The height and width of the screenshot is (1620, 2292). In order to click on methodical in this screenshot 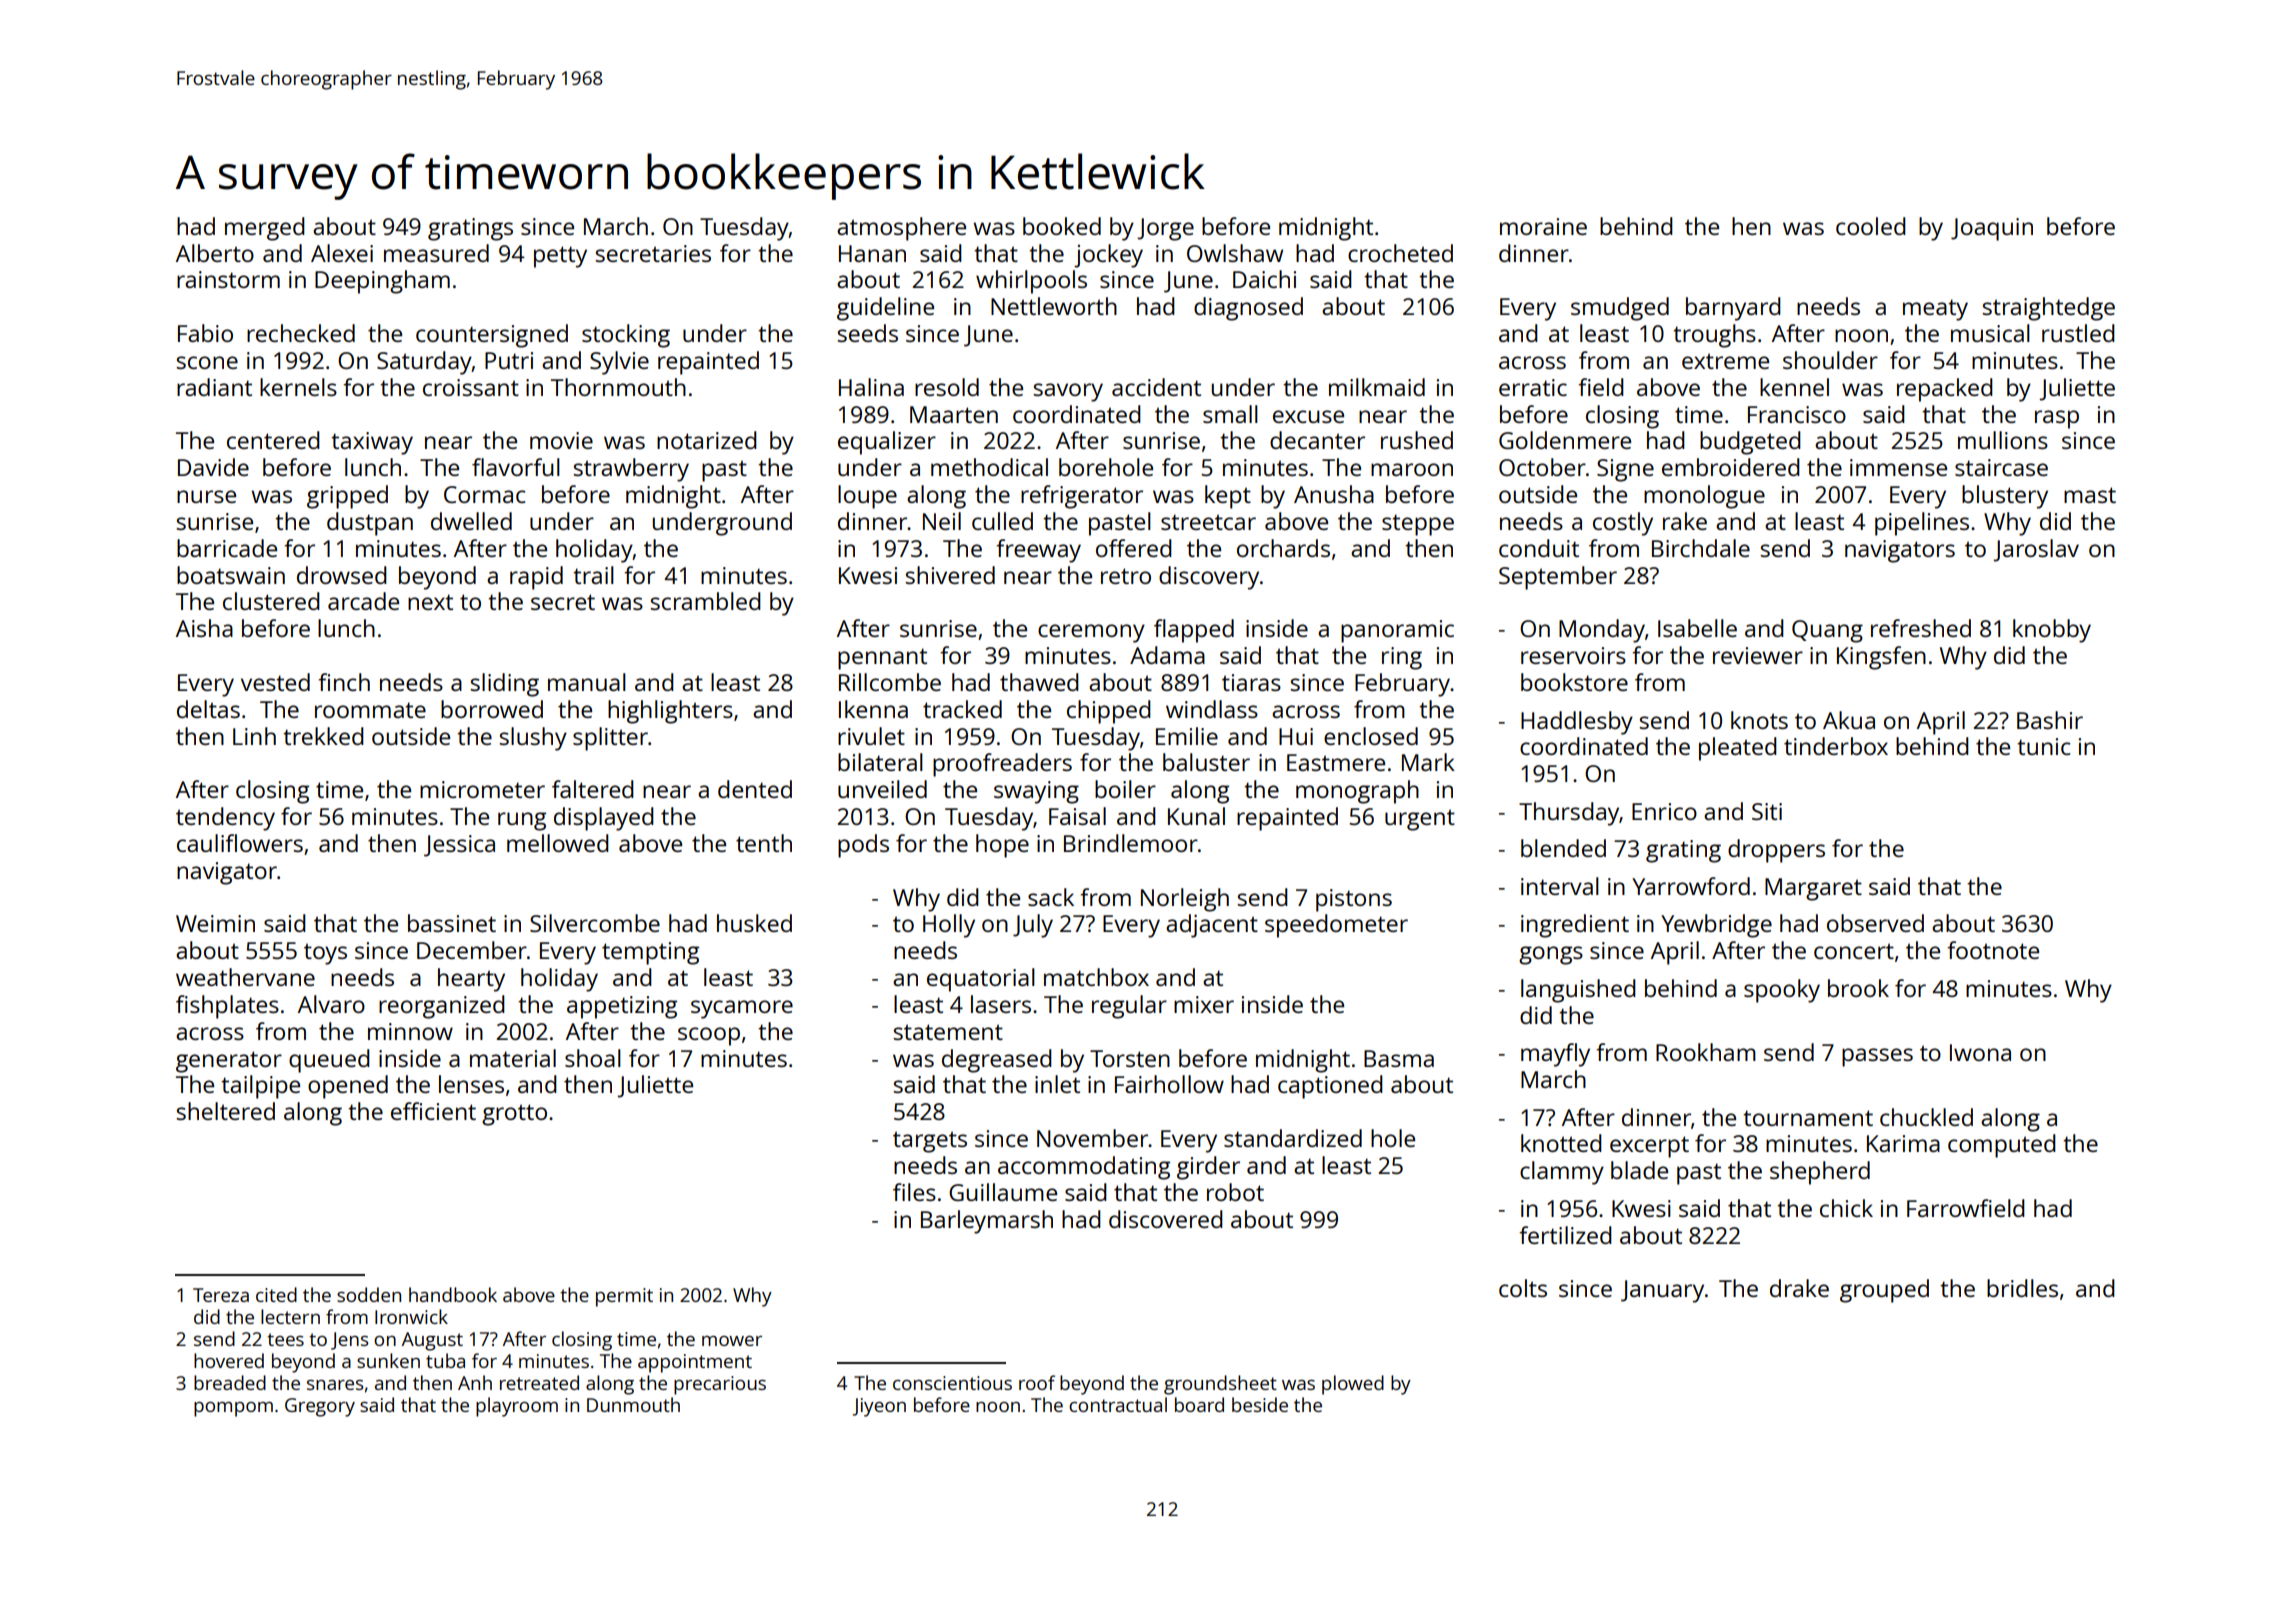, I will do `click(989, 467)`.
